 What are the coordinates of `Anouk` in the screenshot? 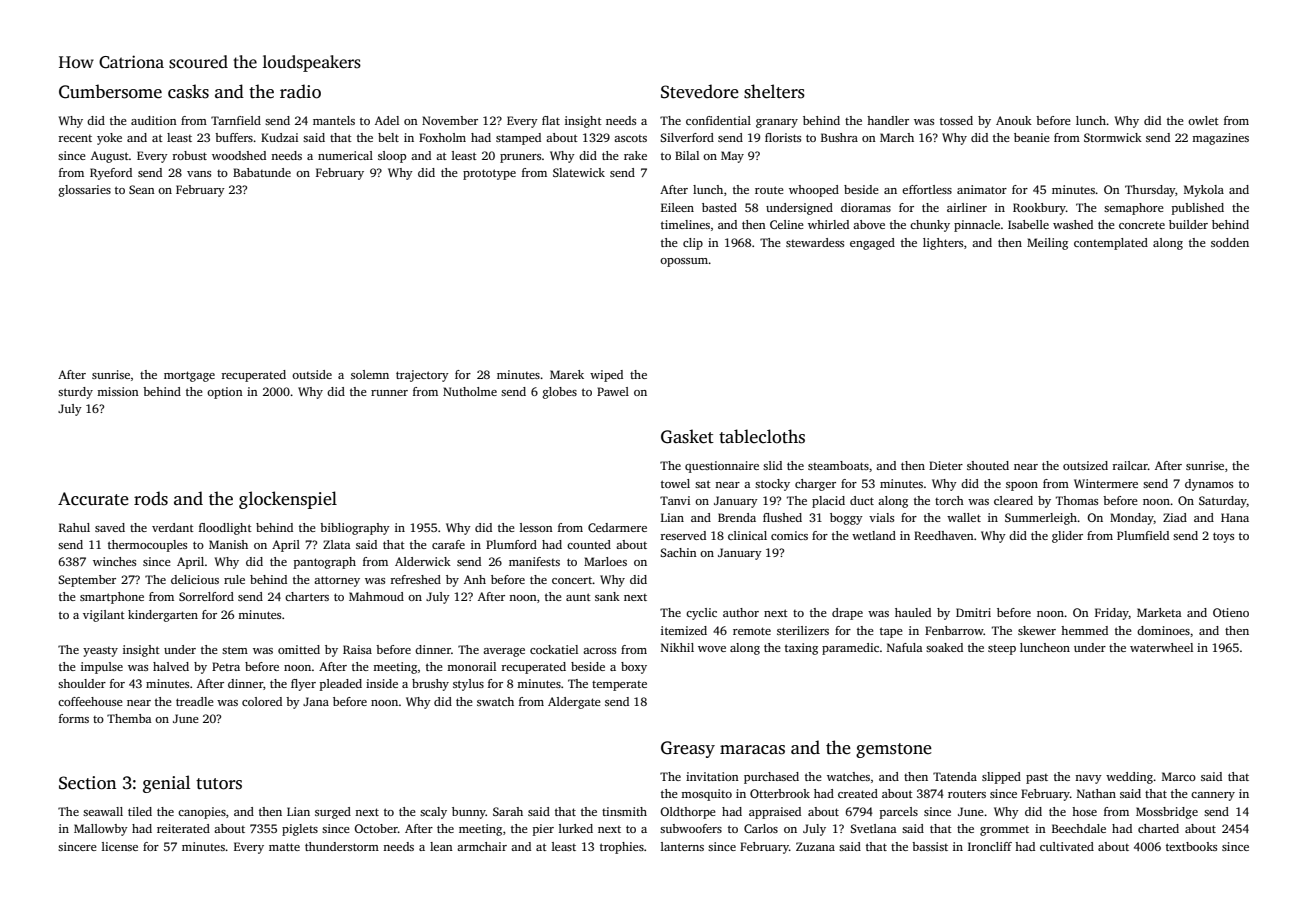 It's located at (1014, 120).
